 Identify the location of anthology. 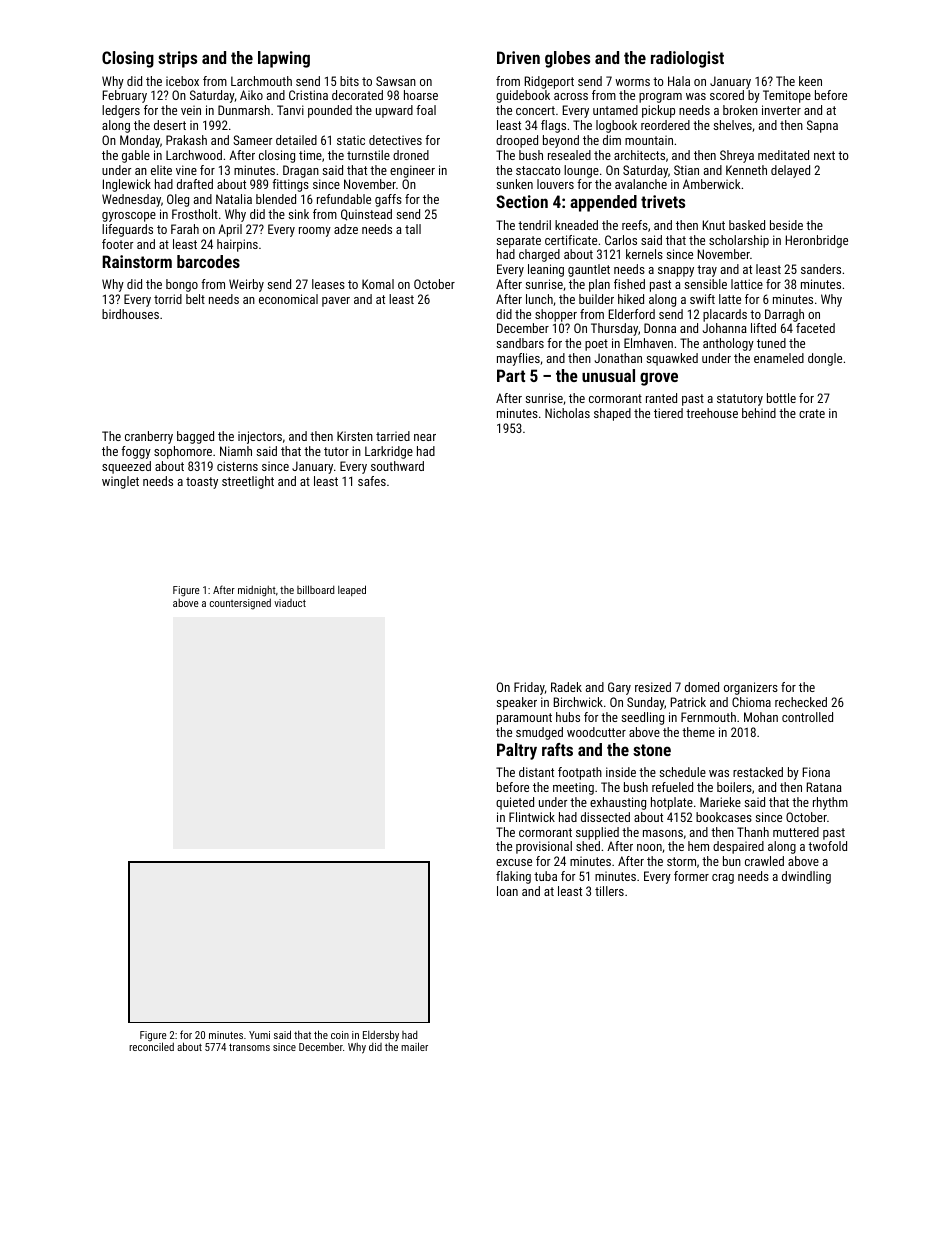
(728, 344).
